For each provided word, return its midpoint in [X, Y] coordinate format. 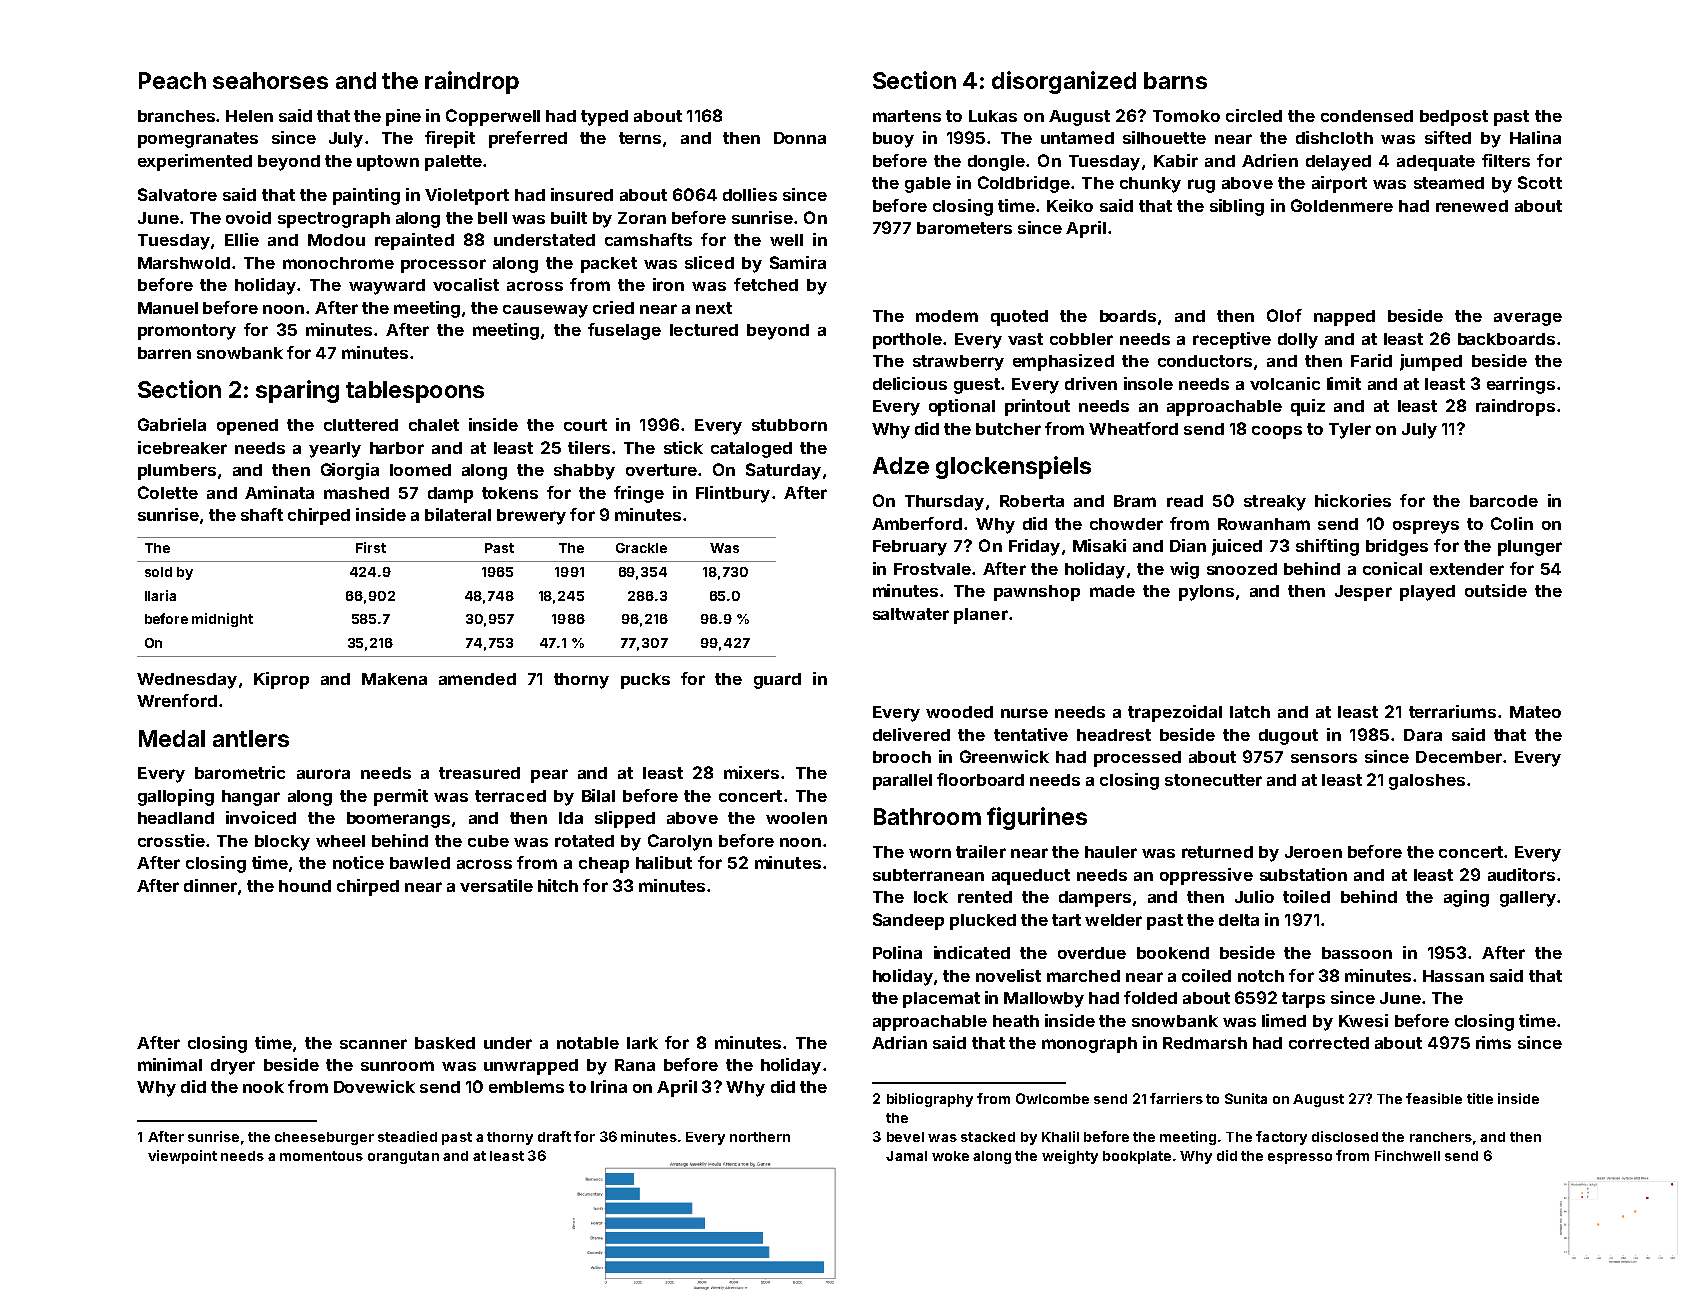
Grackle [641, 548]
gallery [1528, 899]
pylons [1206, 593]
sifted [1448, 137]
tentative [1031, 734]
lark [642, 1043]
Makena [394, 679]
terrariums [1452, 711]
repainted [414, 241]
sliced [709, 262]
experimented [195, 162]
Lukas [993, 116]
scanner [373, 1044]
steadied [407, 1136]
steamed [1449, 183]
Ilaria [160, 595]
